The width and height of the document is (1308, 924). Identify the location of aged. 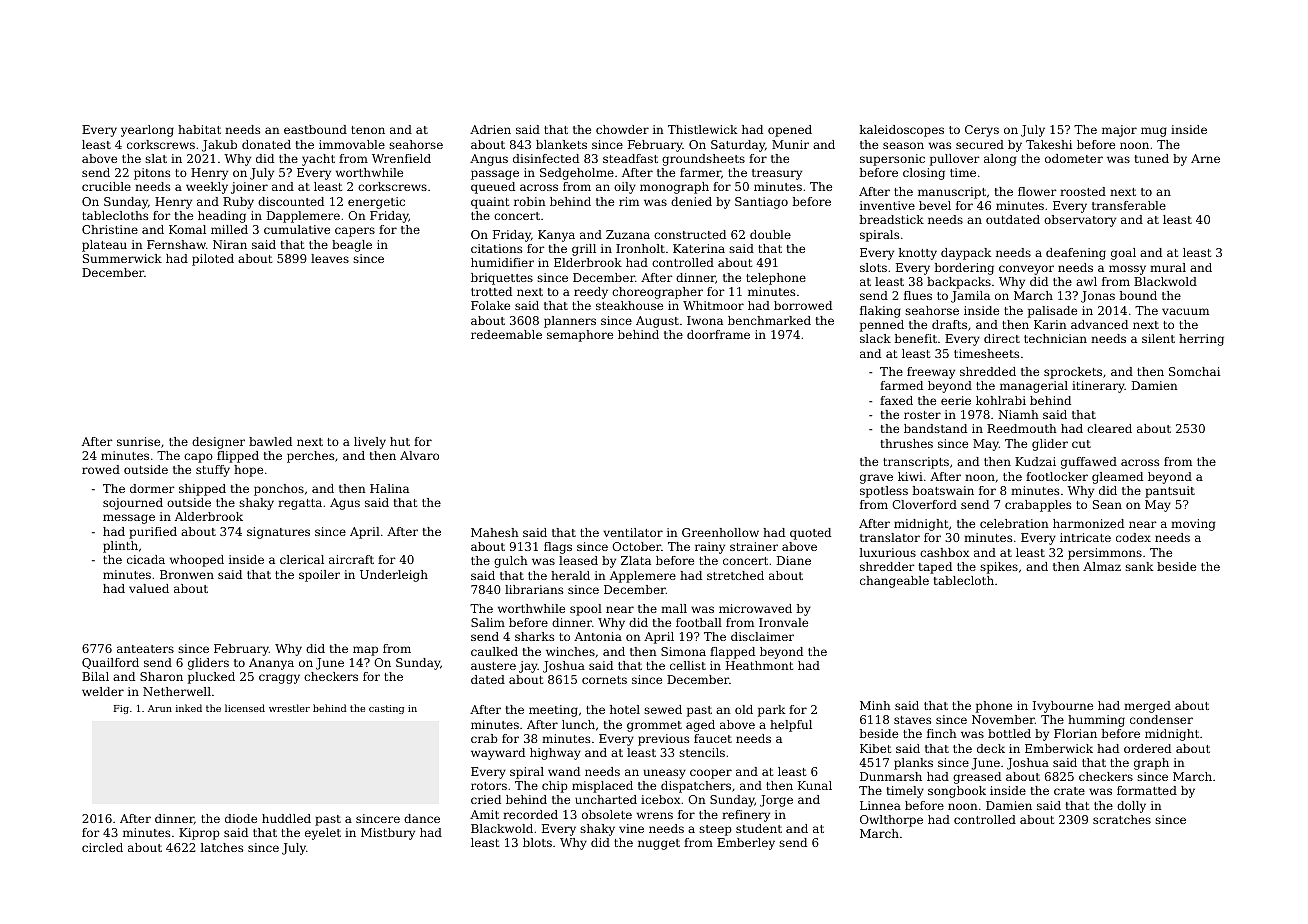
(700, 726).
